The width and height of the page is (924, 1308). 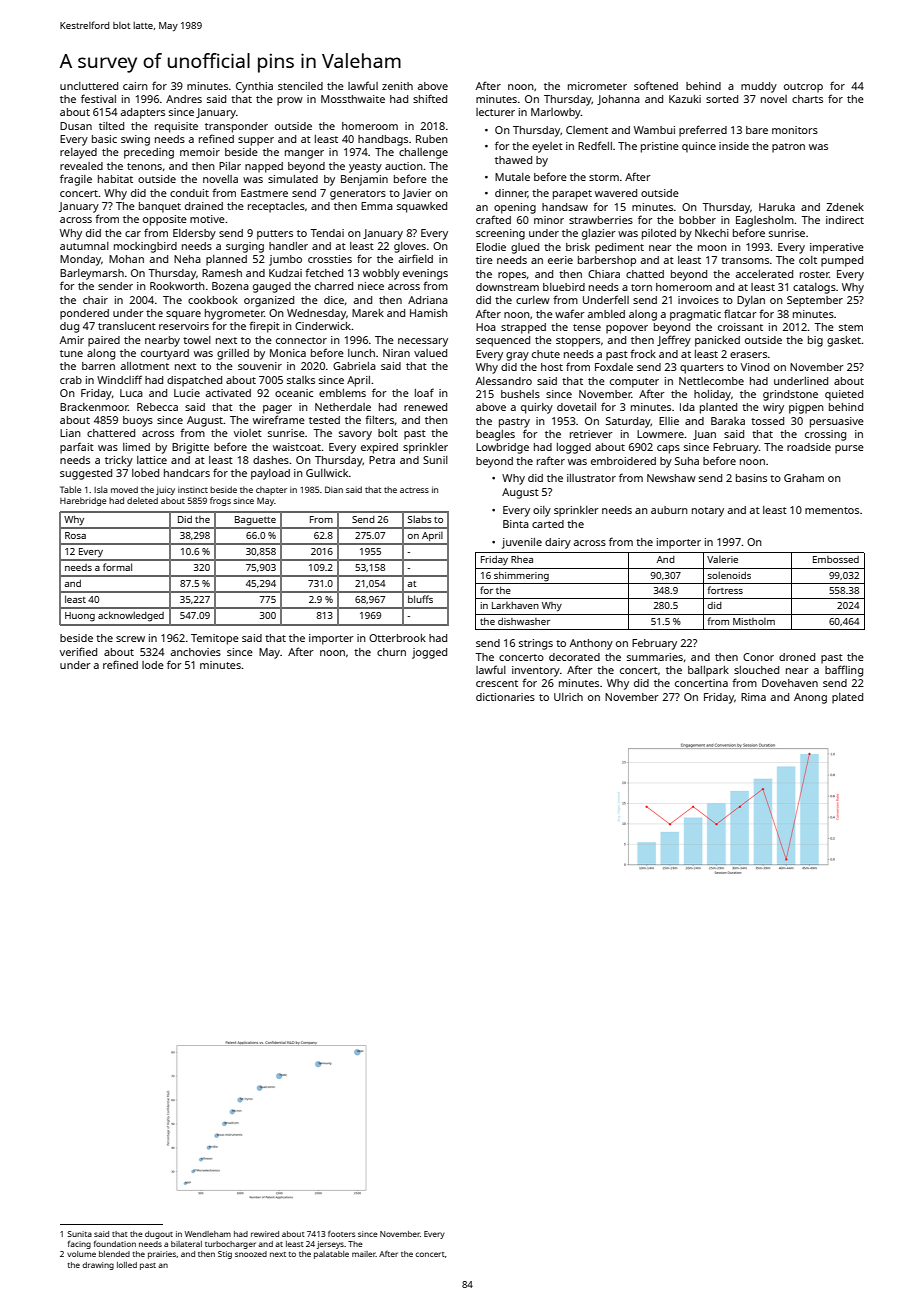 I want to click on dairy, so click(x=558, y=543).
